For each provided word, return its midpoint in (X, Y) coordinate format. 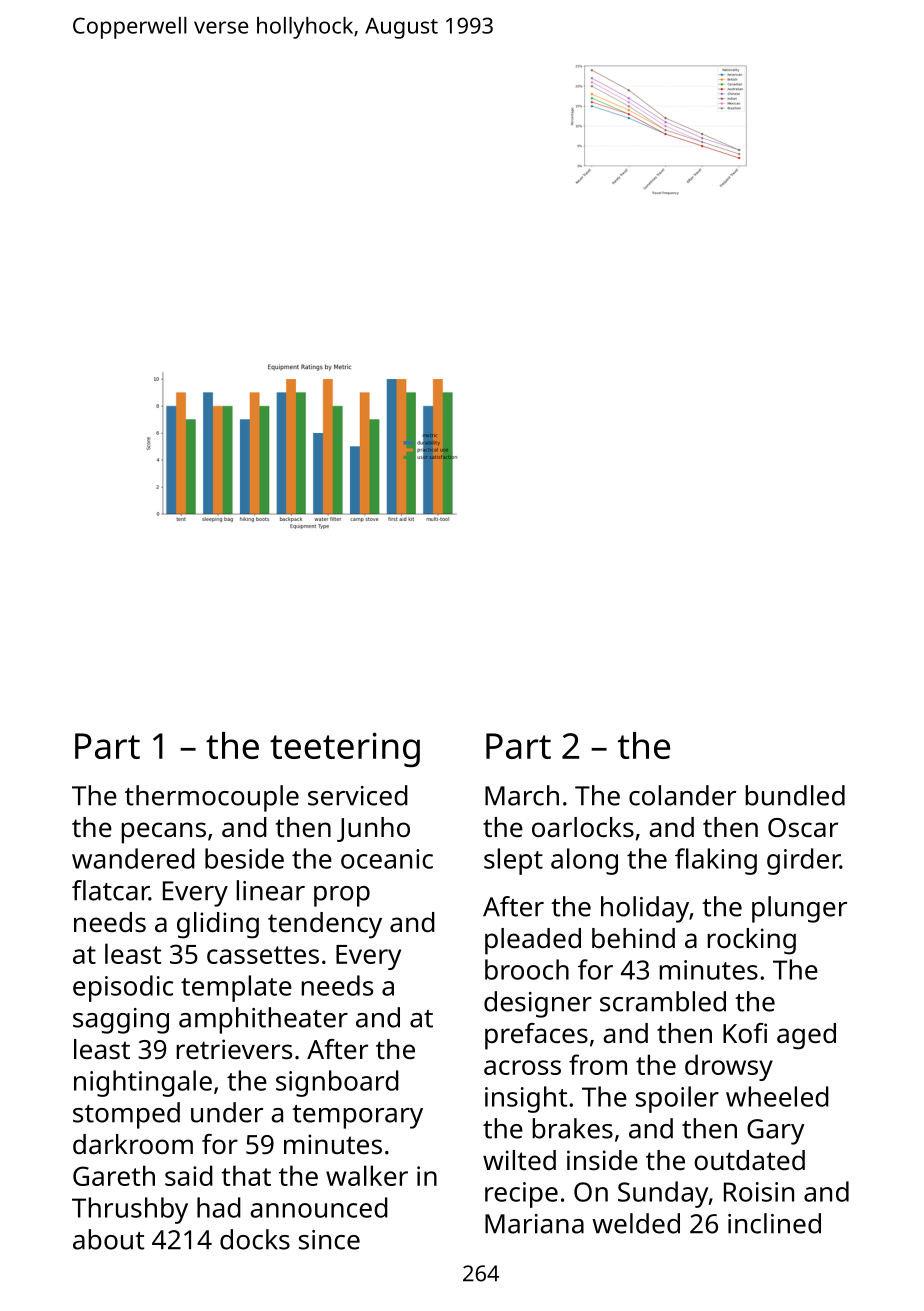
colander (682, 795)
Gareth (114, 1175)
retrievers (234, 1049)
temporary (357, 1117)
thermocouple (212, 798)
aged (806, 1036)
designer (538, 1004)
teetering (345, 749)
